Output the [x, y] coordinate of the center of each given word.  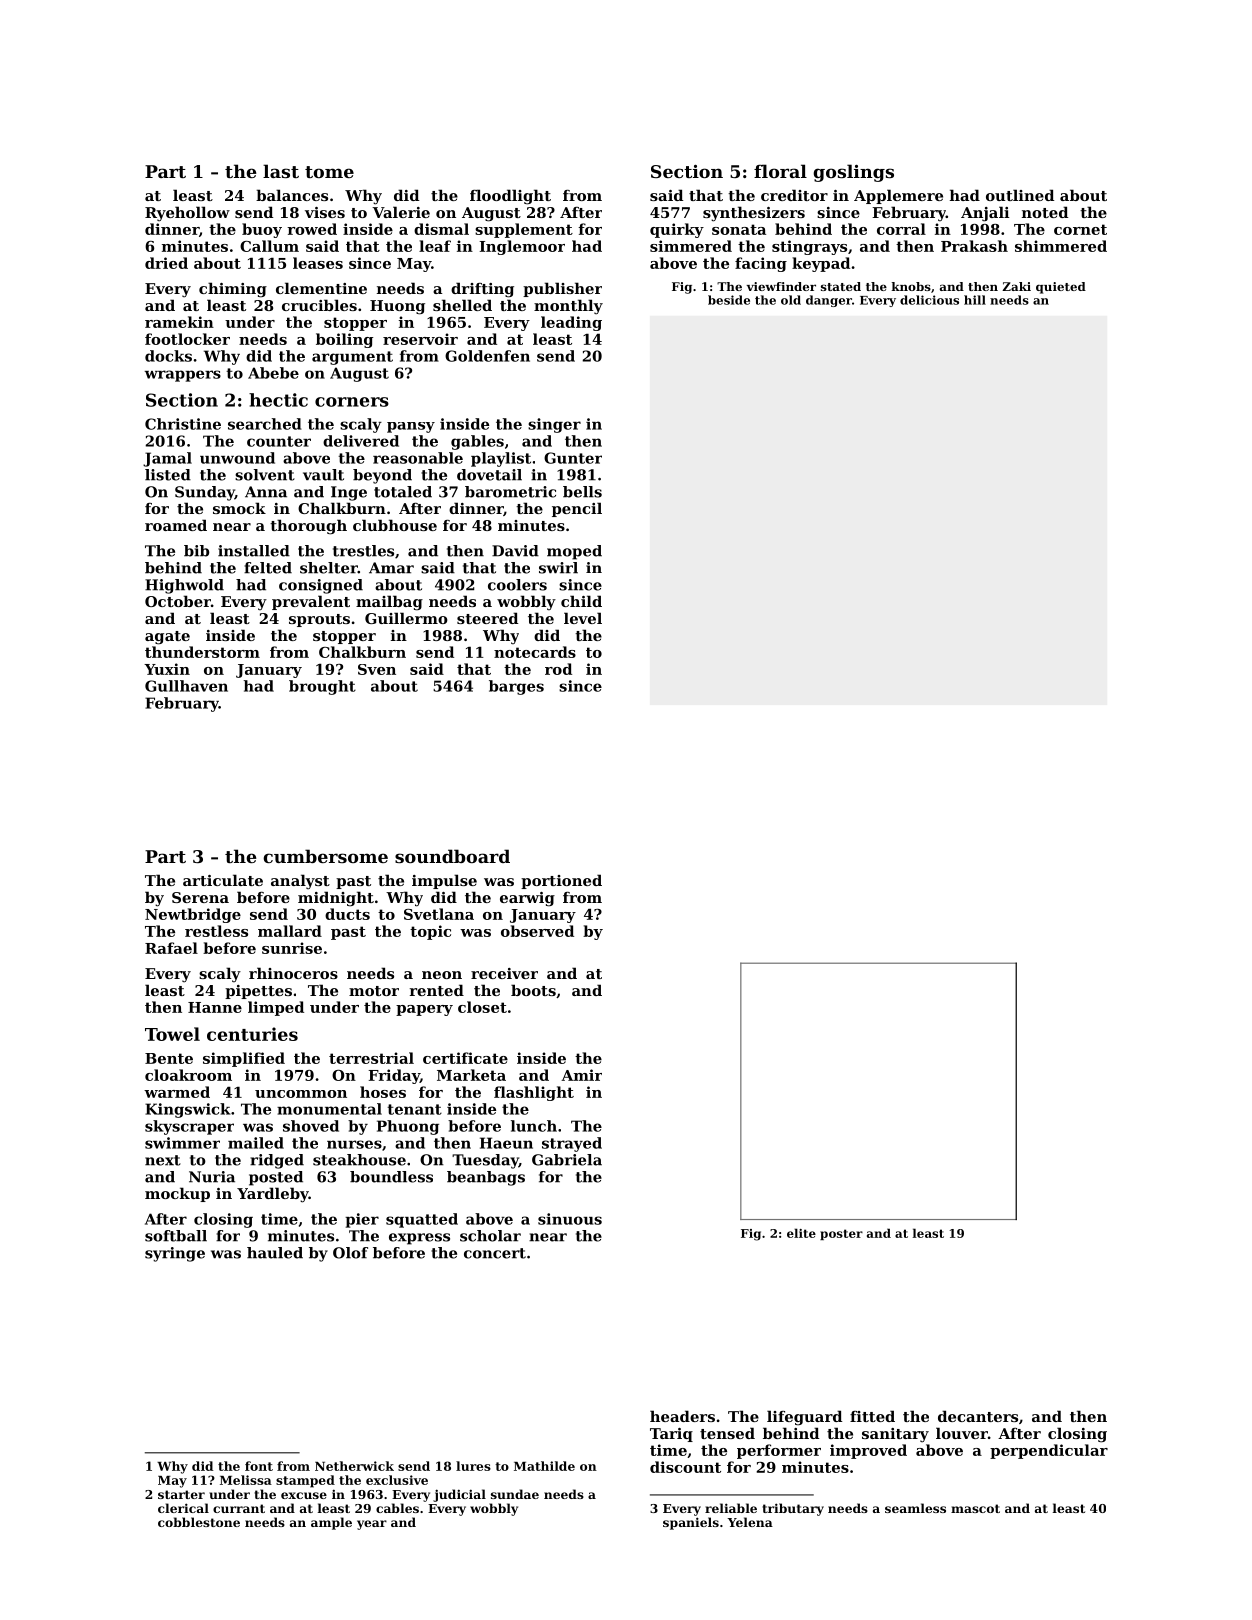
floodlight [510, 197]
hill [975, 300]
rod [558, 669]
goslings [853, 173]
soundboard [452, 856]
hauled [275, 1253]
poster [841, 1234]
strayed [572, 1144]
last [281, 171]
